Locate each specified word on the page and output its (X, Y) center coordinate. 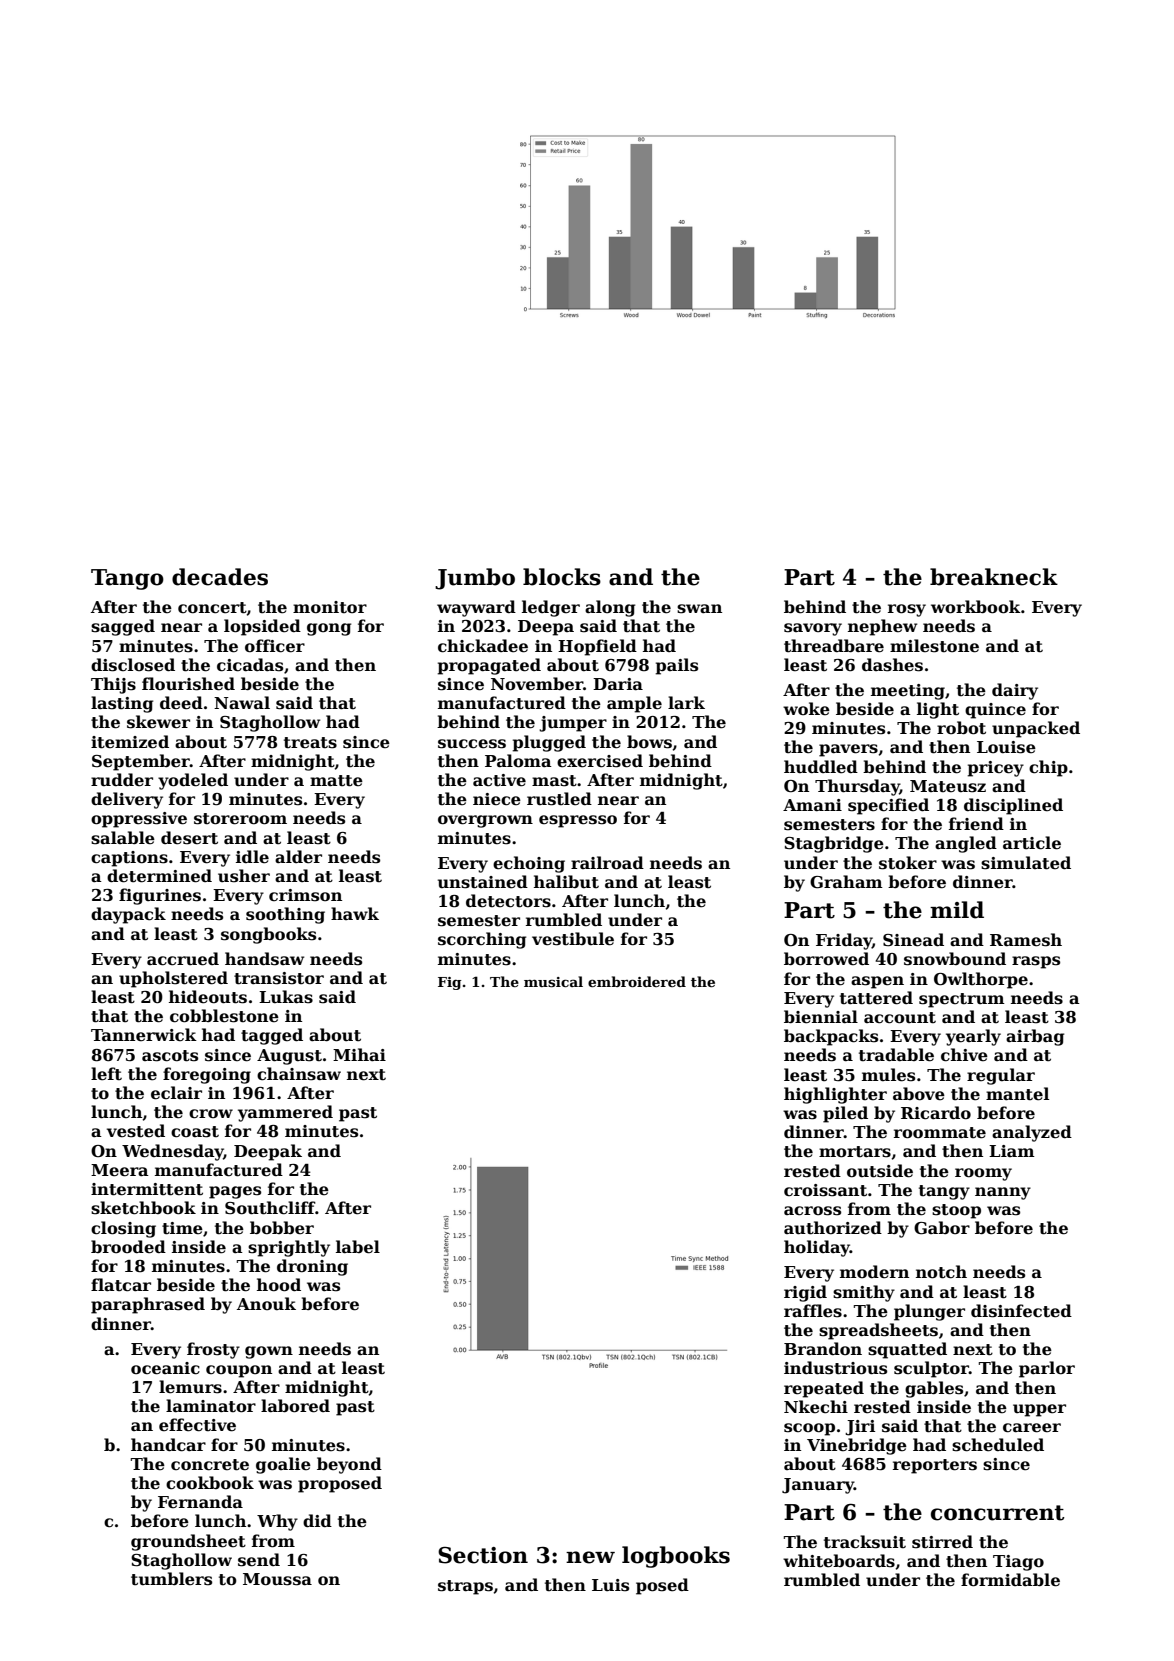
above (919, 1094)
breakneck (994, 577)
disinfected (1021, 1311)
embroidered (637, 981)
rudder (122, 780)
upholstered (173, 979)
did (317, 1520)
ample (634, 704)
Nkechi (816, 1407)
